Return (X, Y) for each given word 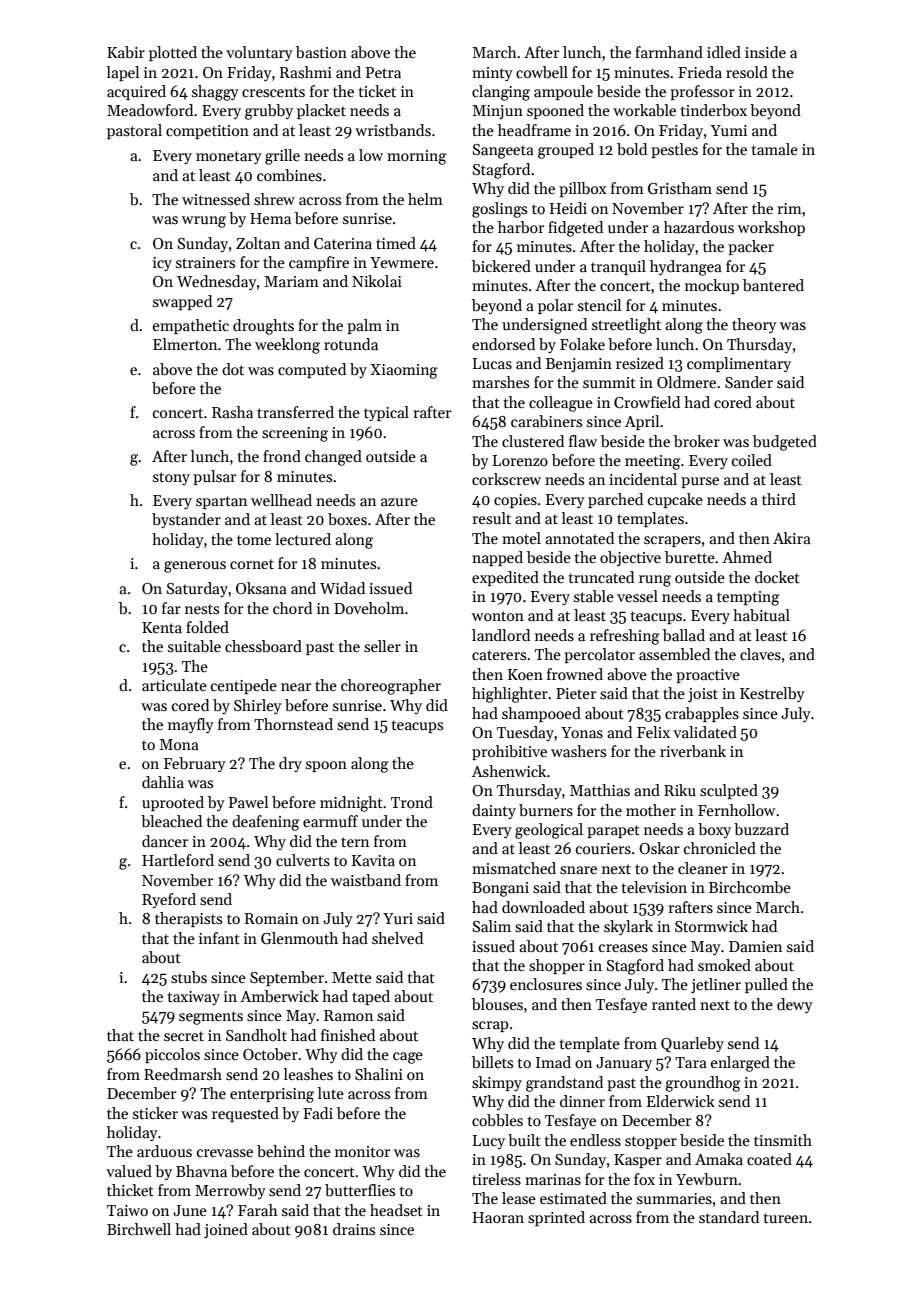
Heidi (568, 208)
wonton (498, 616)
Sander (749, 382)
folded (207, 627)
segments (211, 1018)
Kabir (126, 52)
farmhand (669, 52)
